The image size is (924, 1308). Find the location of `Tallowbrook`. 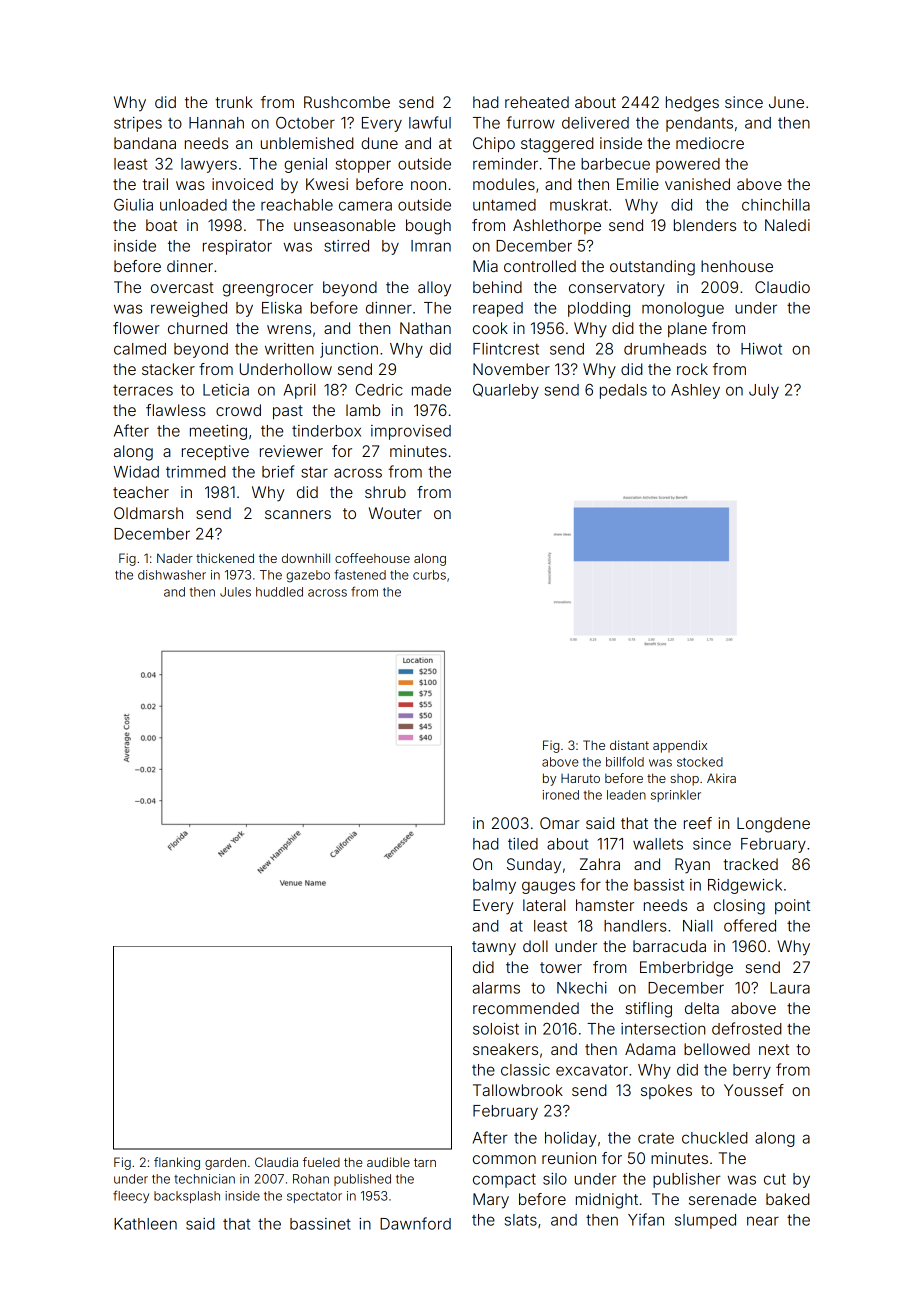

Tallowbrook is located at coordinates (518, 1090).
